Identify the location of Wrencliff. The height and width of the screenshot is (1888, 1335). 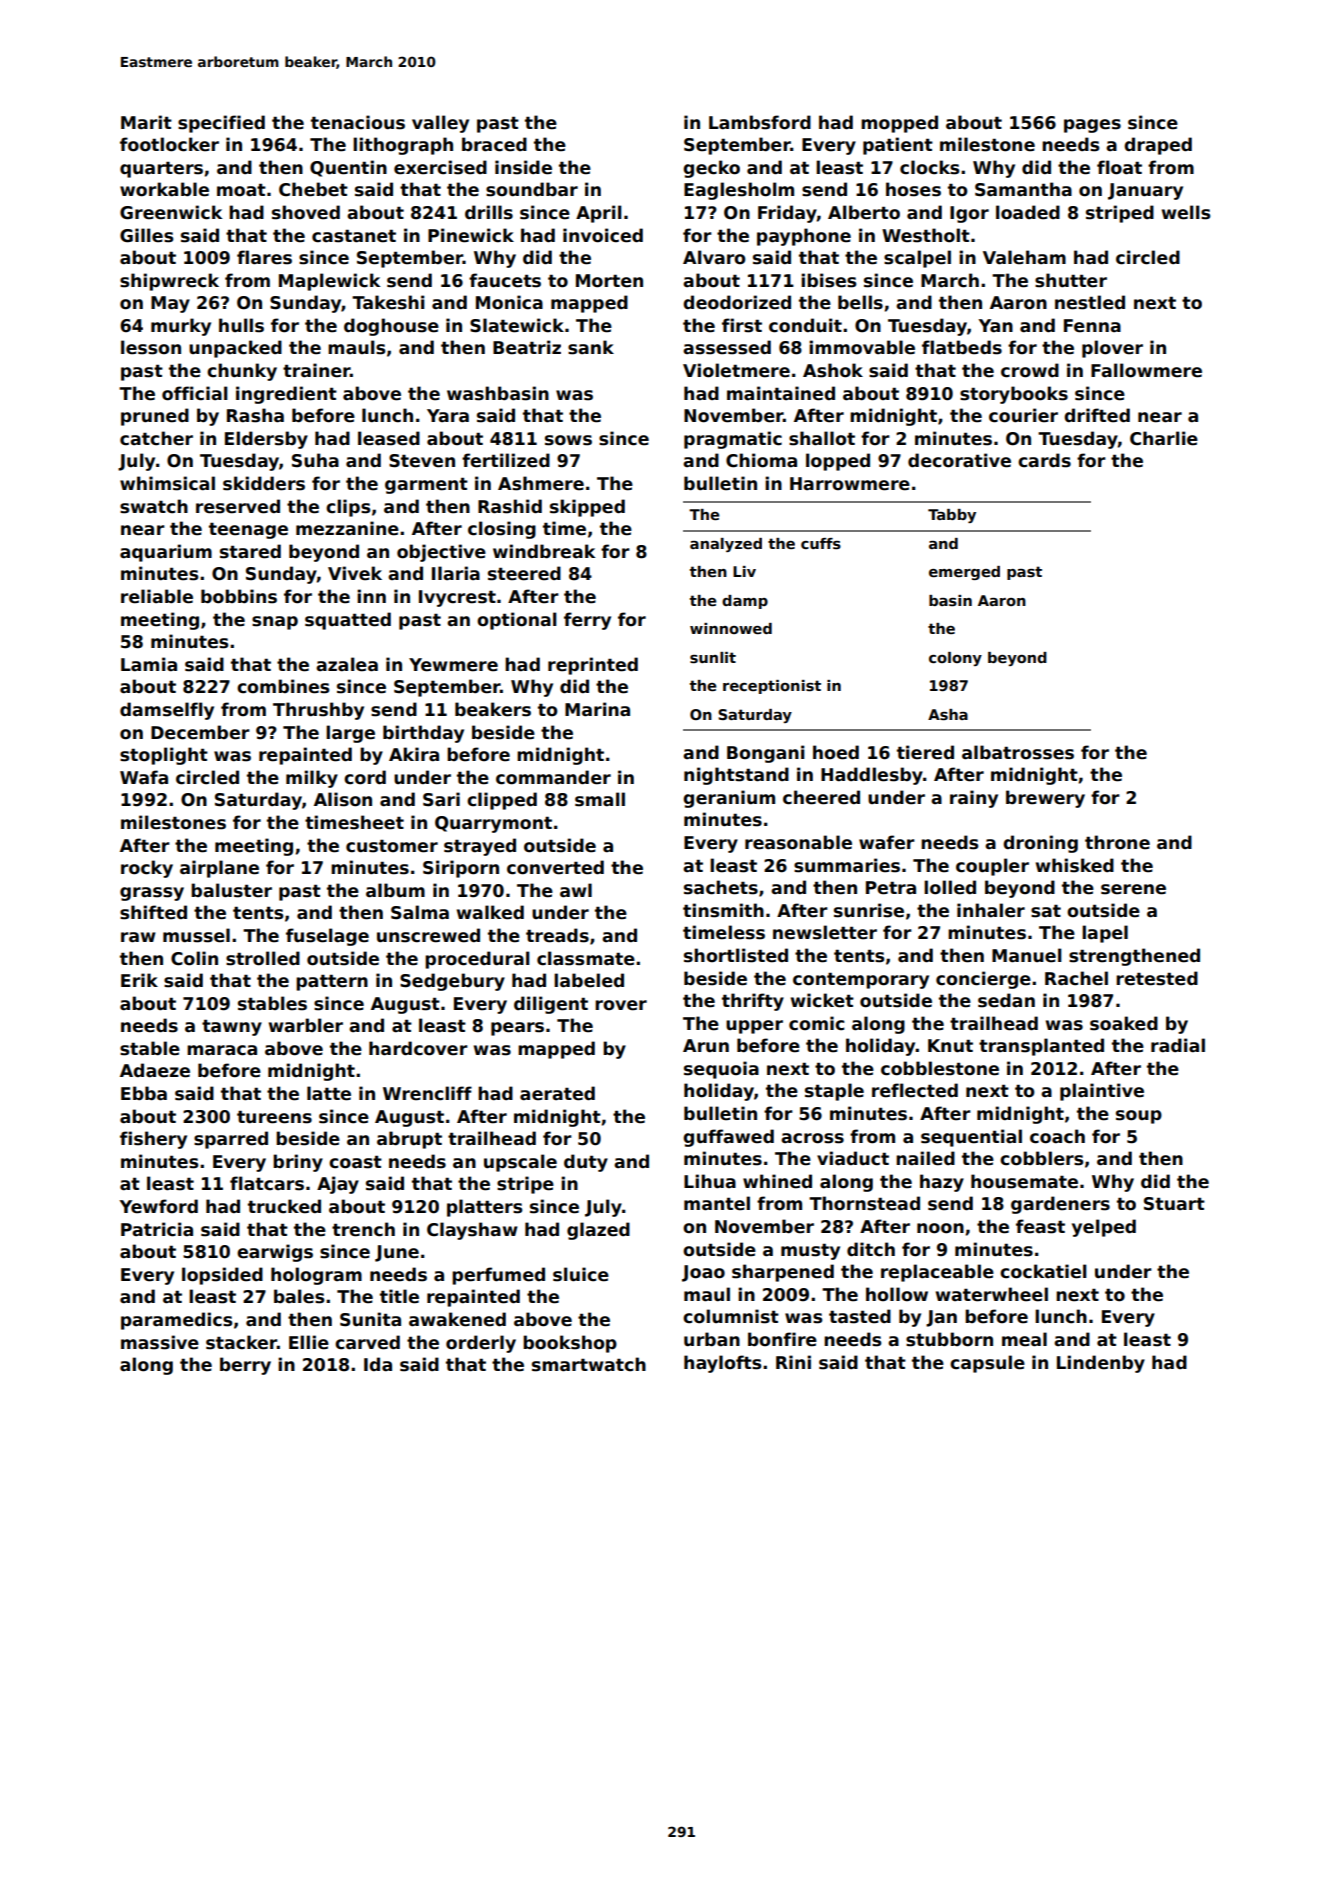
(427, 1093).
